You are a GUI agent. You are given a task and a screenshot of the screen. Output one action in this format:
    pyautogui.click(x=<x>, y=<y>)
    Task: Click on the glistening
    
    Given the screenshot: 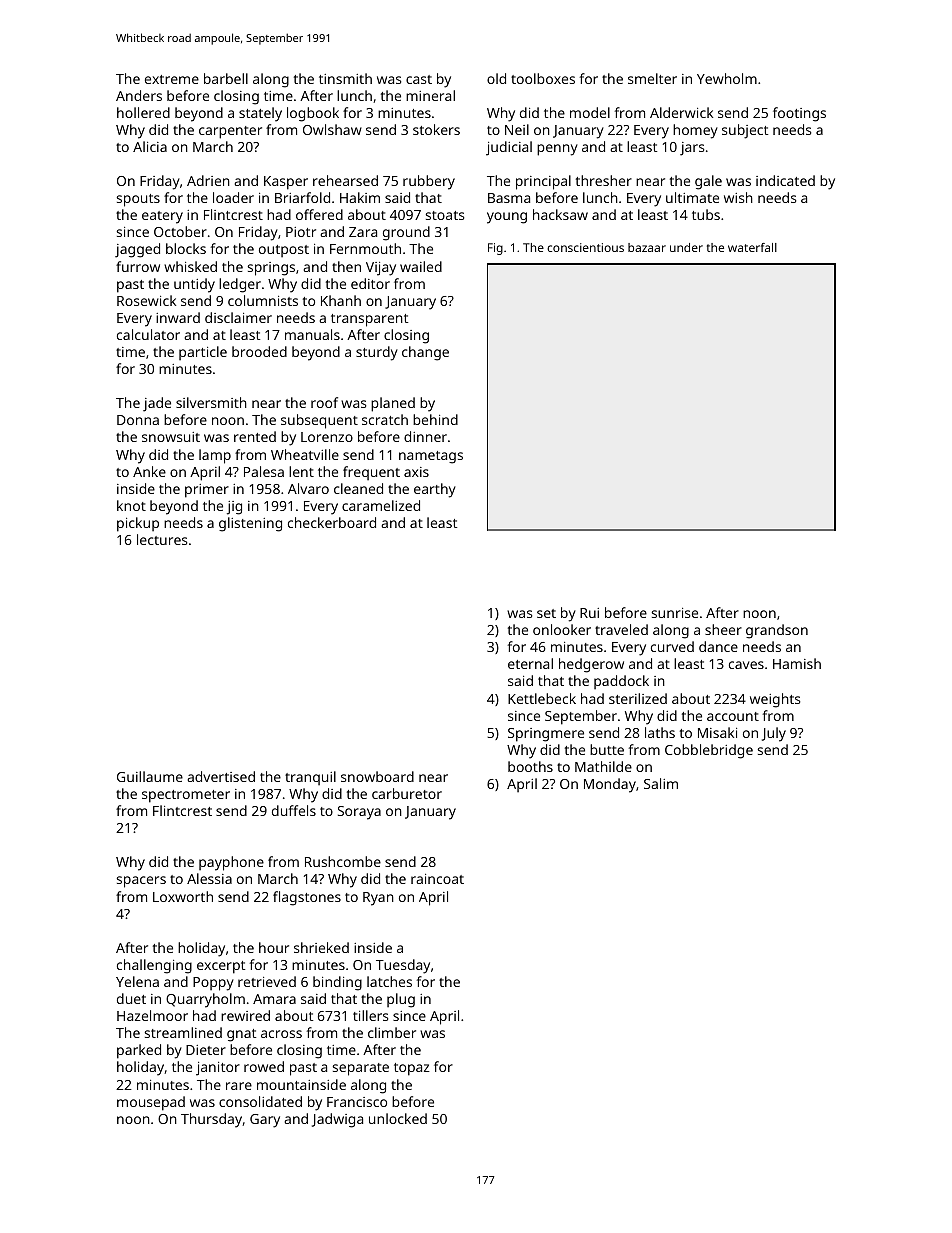 What is the action you would take?
    pyautogui.click(x=250, y=524)
